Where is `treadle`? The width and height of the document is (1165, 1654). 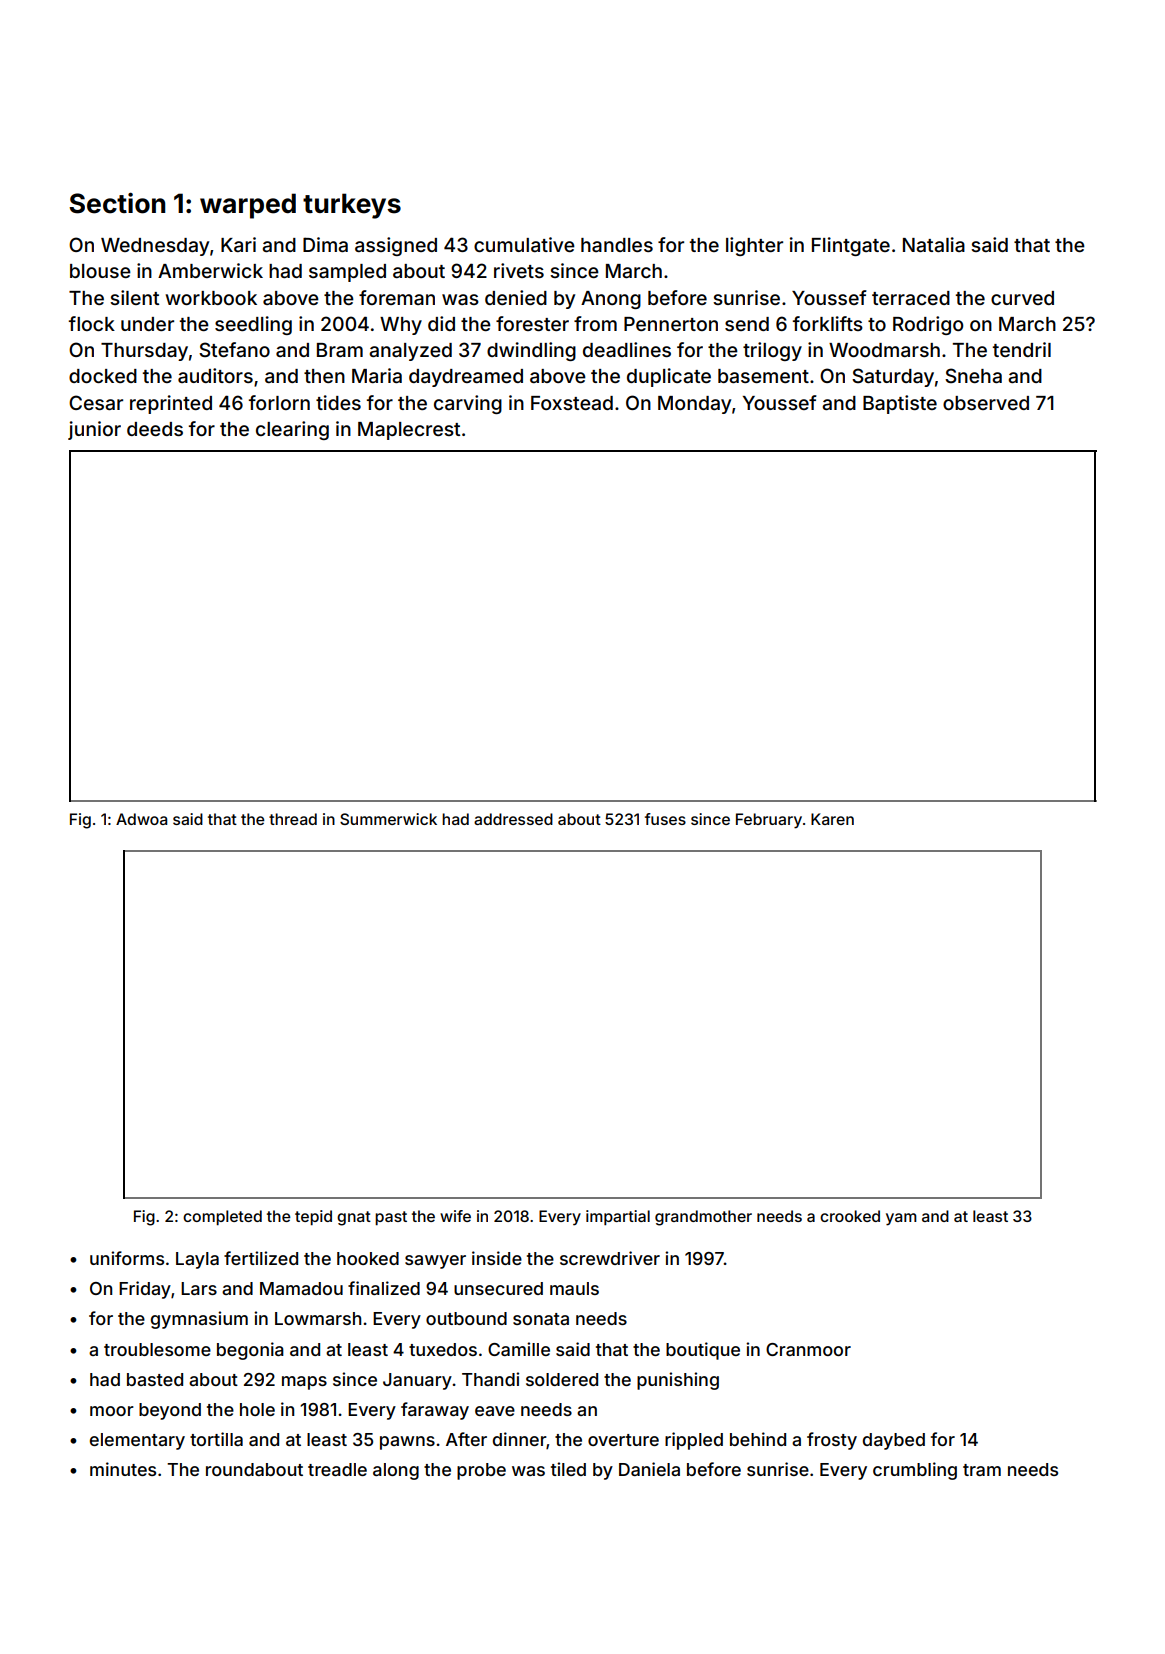 treadle is located at coordinates (337, 1469).
